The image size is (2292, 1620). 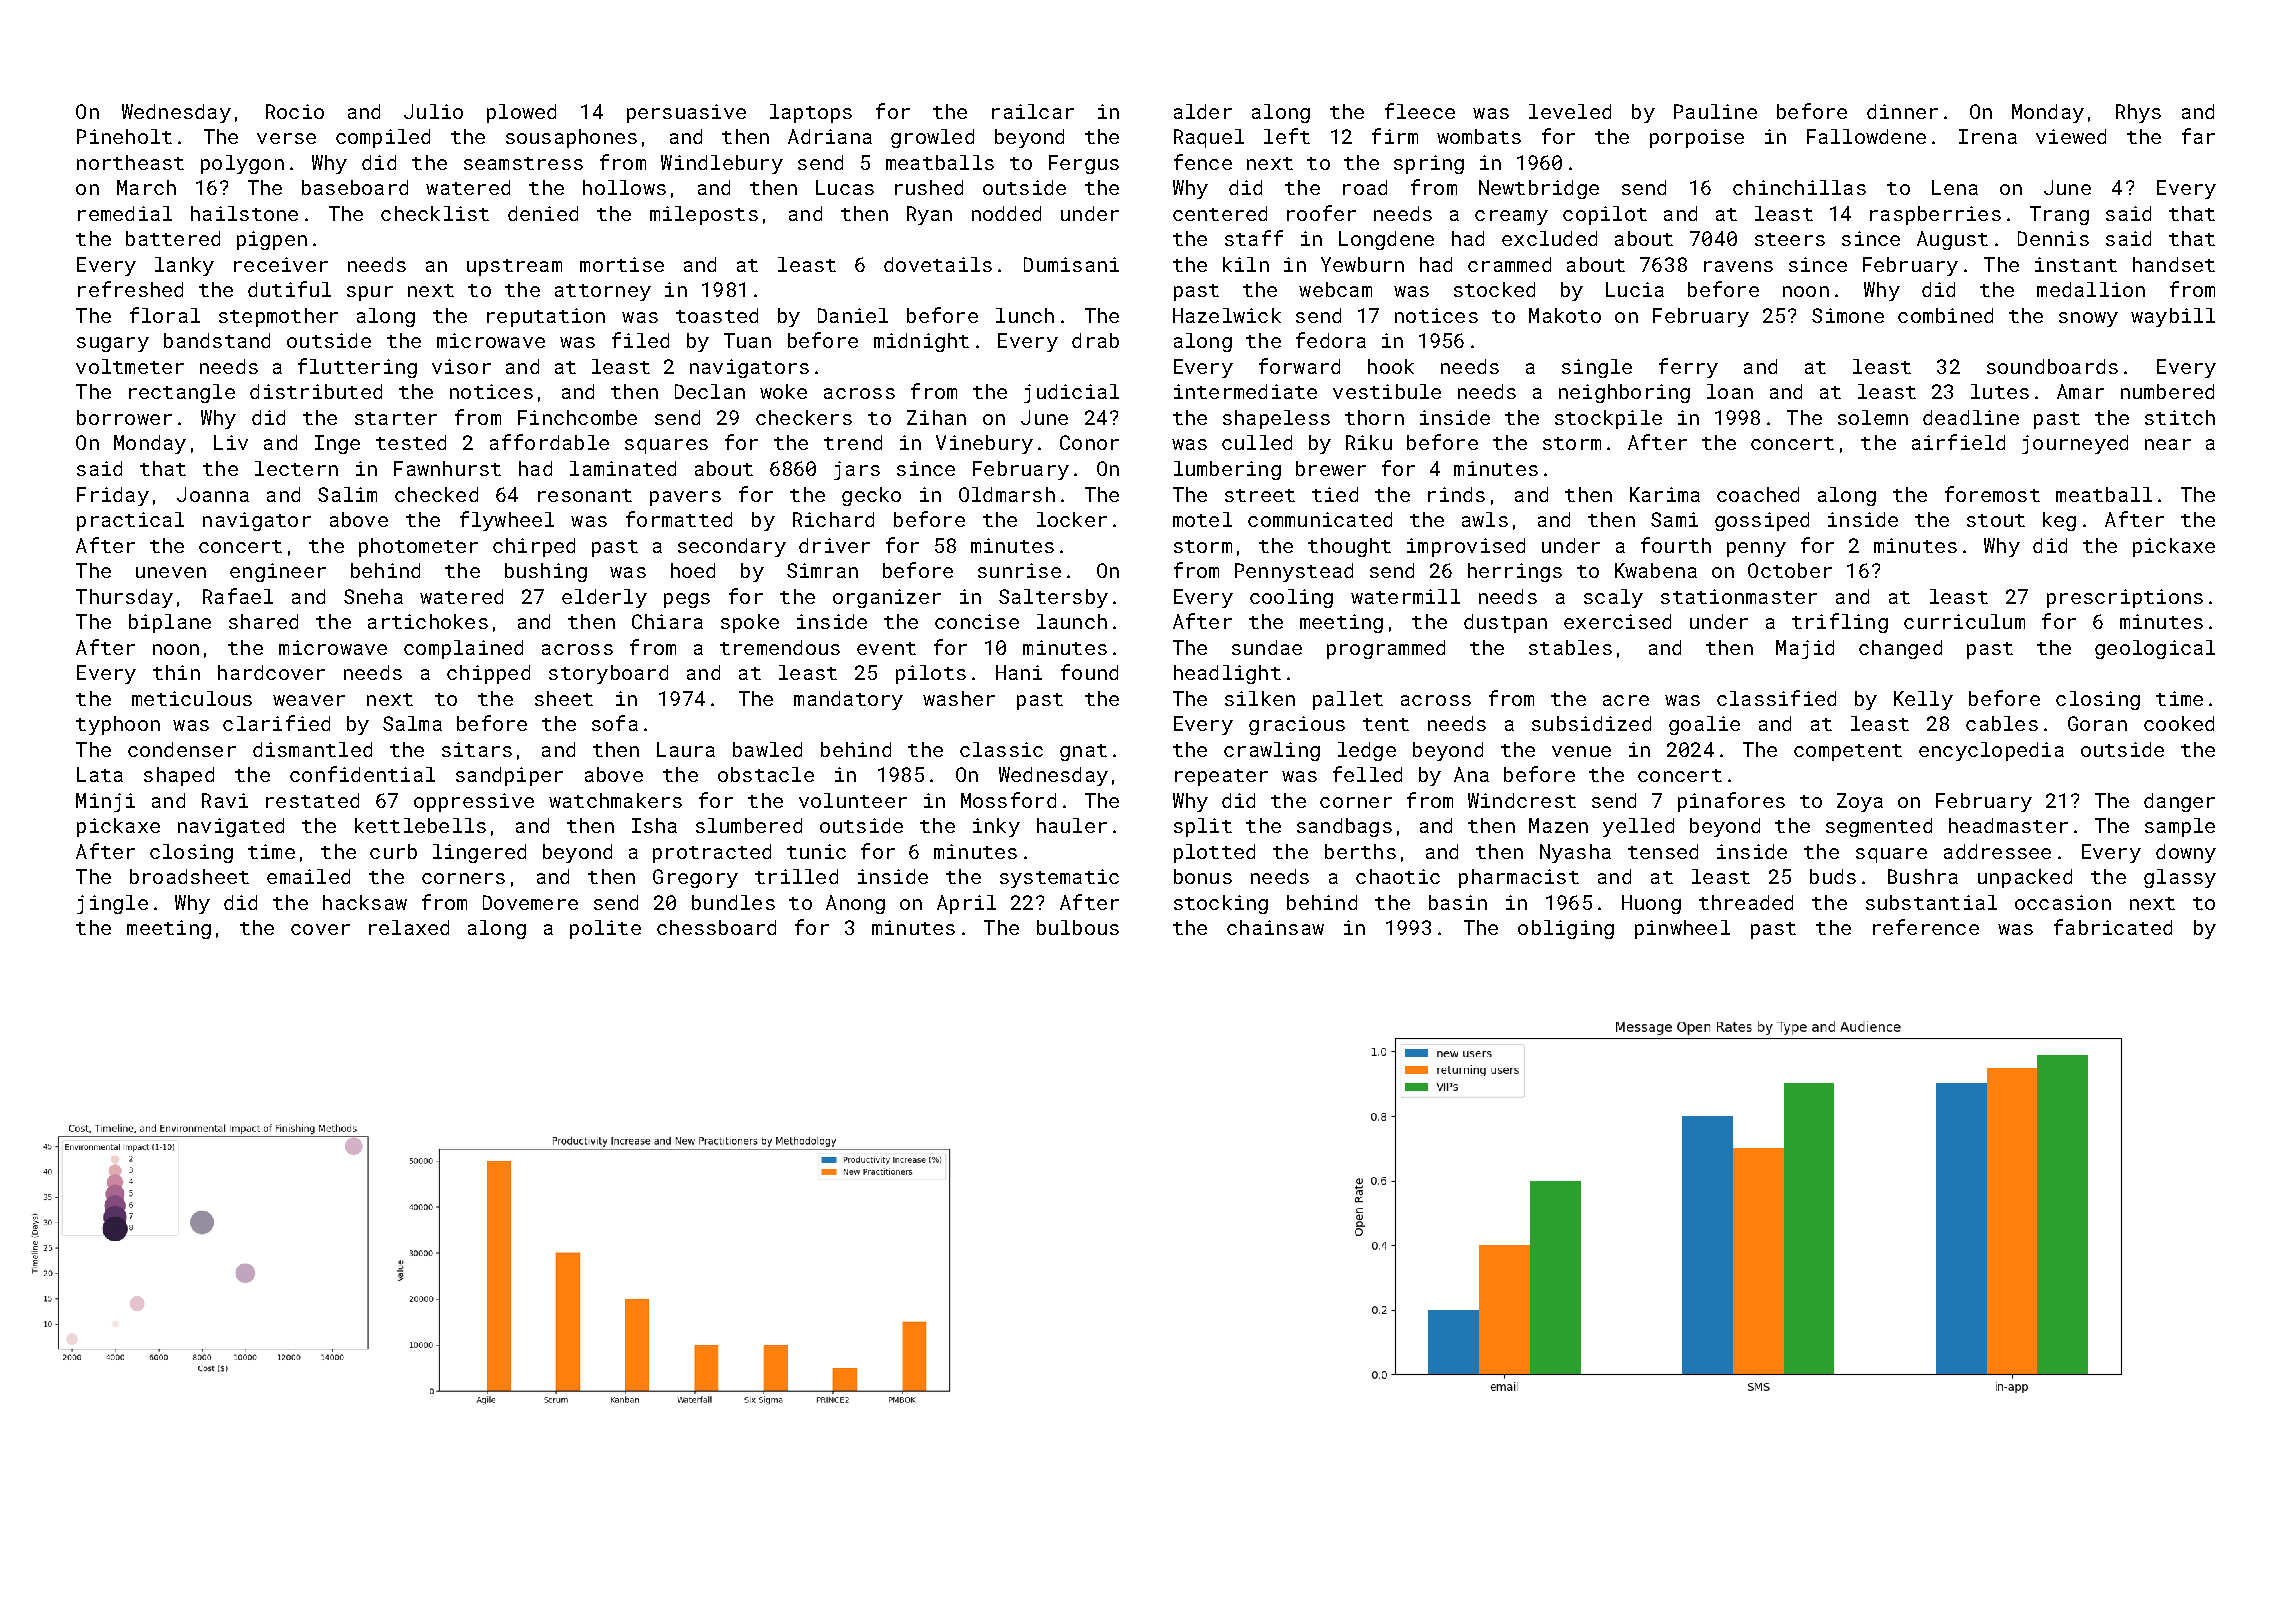 I want to click on Salma, so click(x=412, y=723).
